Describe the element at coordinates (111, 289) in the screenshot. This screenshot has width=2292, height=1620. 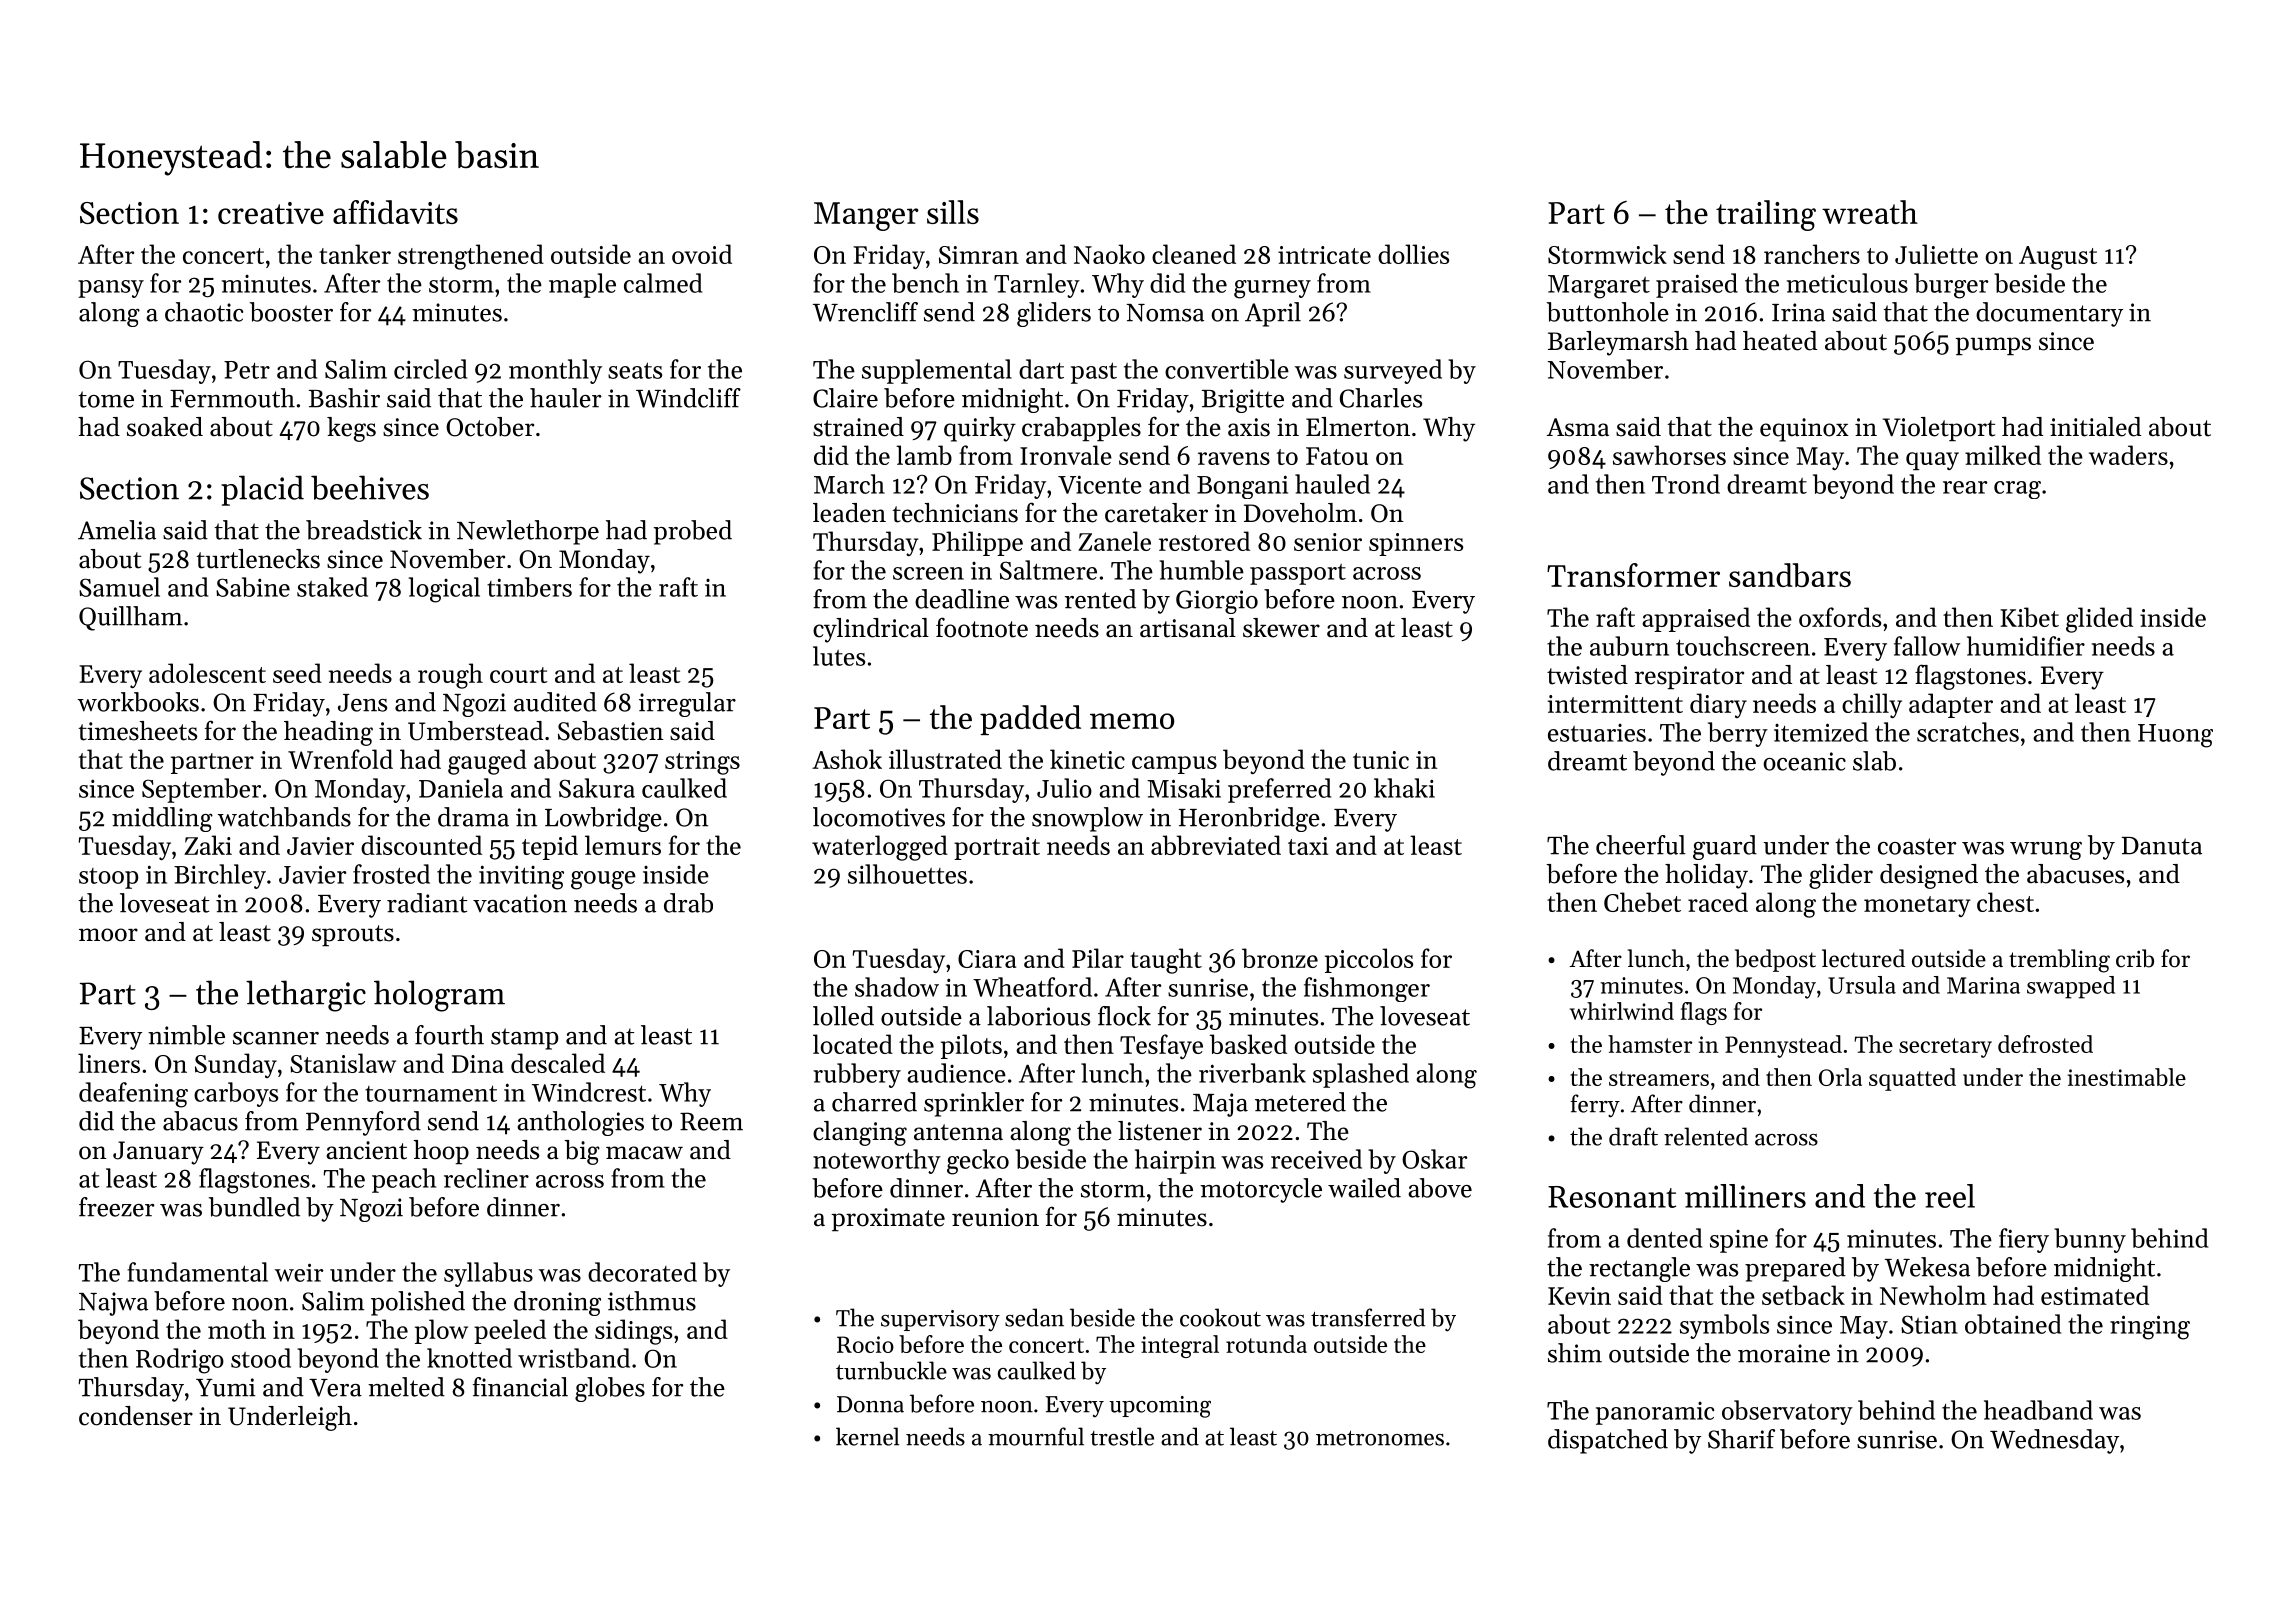
I see `pansy` at that location.
